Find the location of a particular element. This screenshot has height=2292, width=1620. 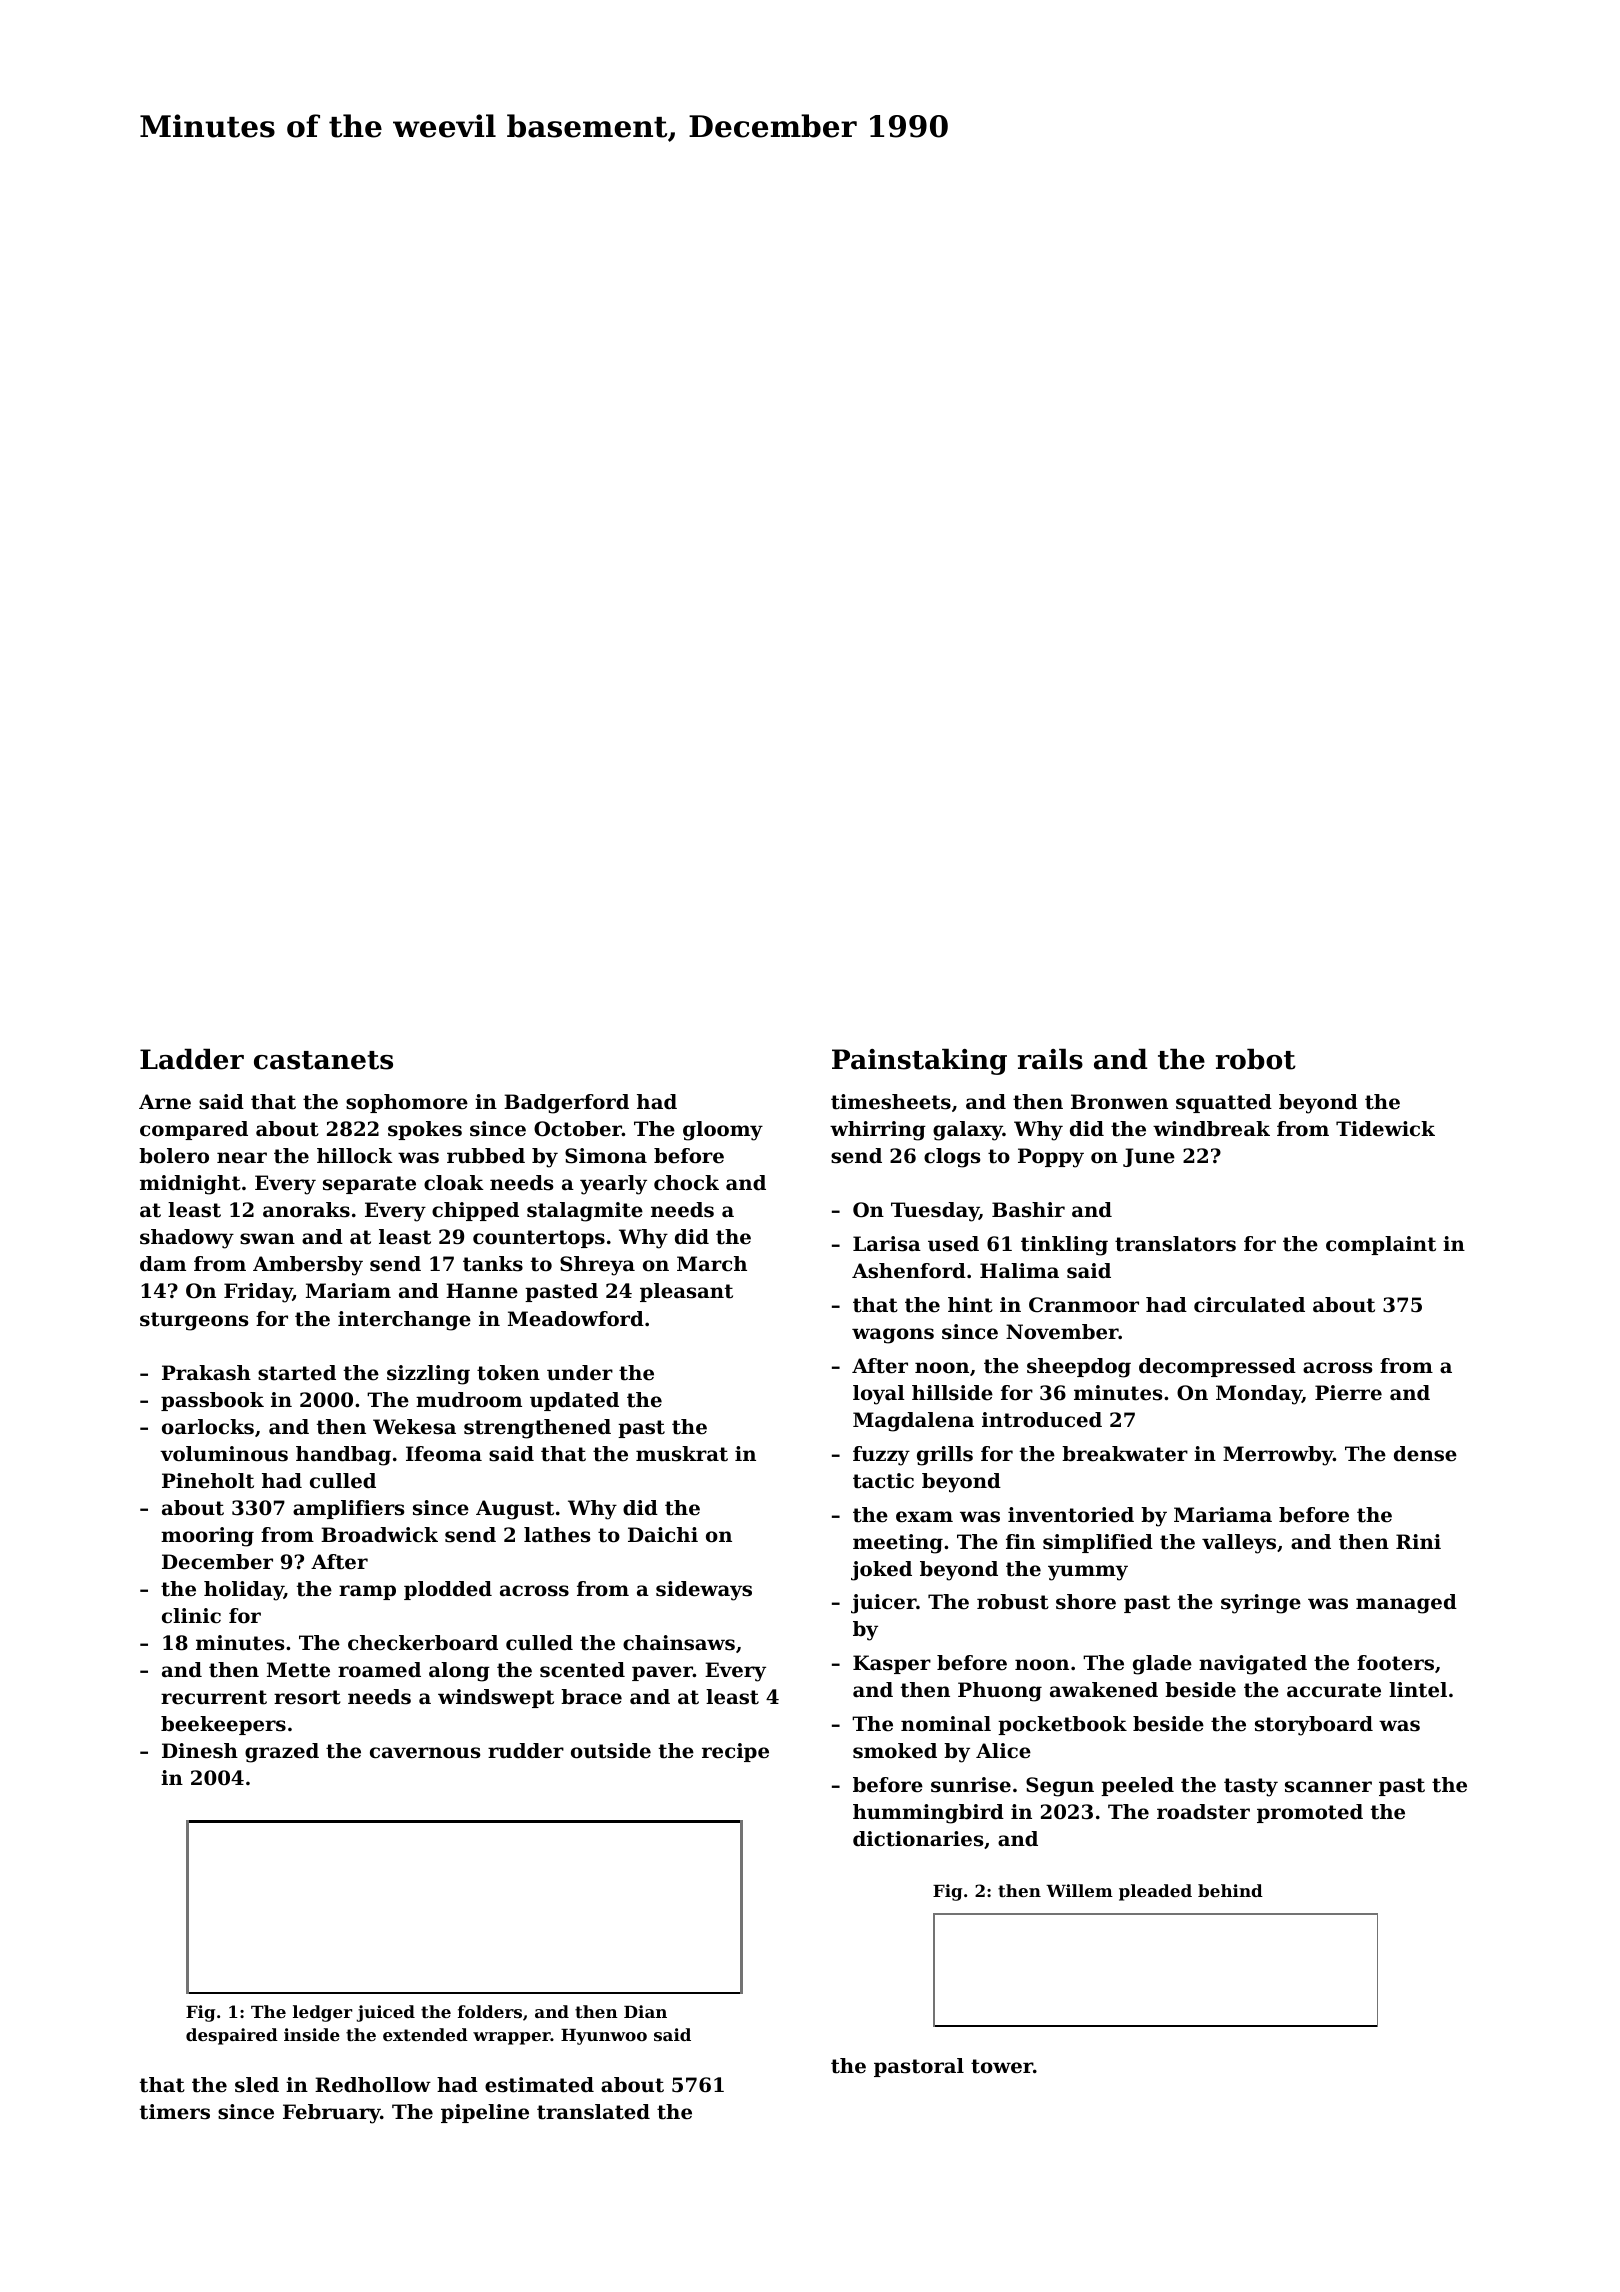

loyal is located at coordinates (879, 1395).
